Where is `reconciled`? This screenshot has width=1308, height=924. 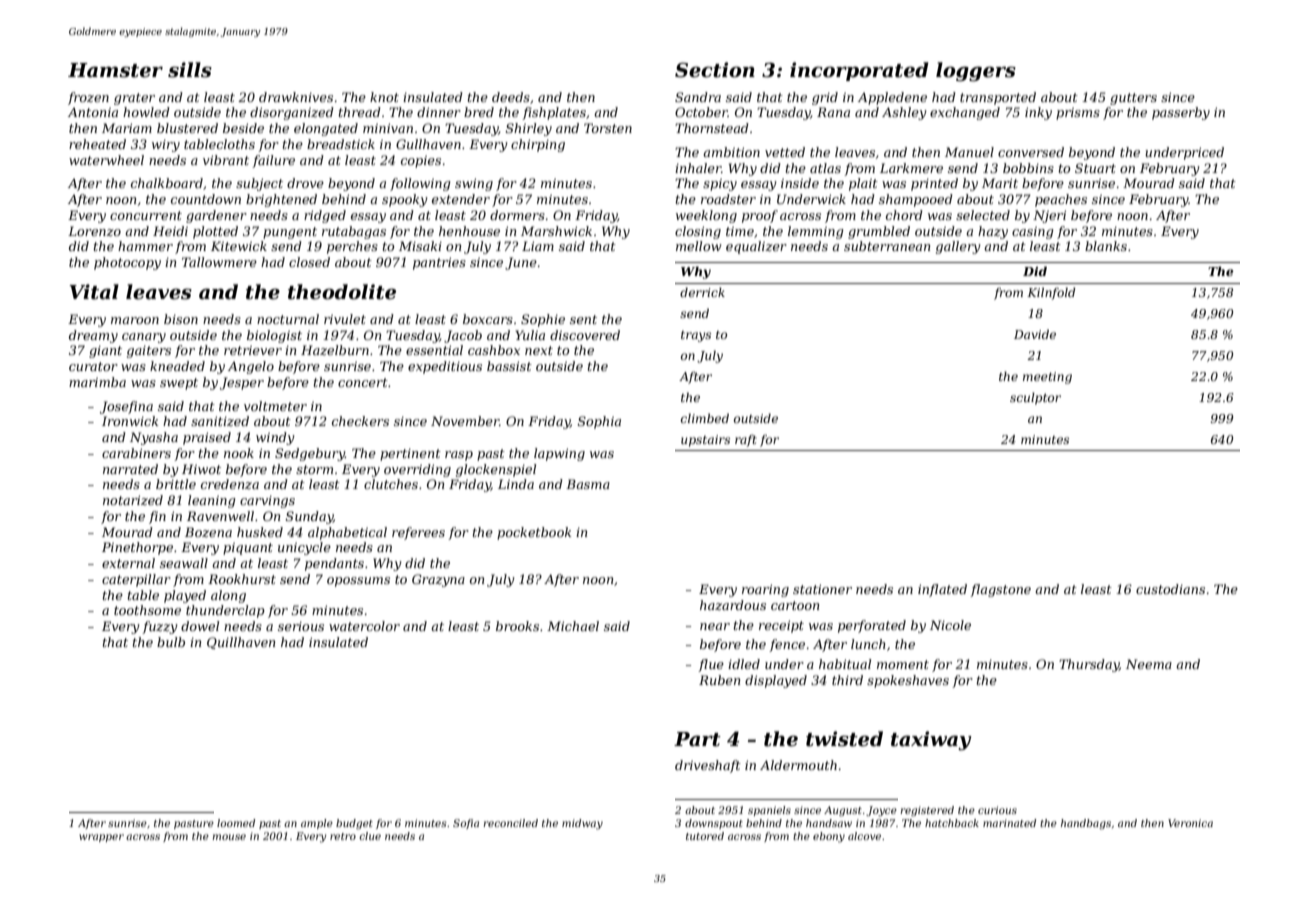 reconciled is located at coordinates (510, 823).
